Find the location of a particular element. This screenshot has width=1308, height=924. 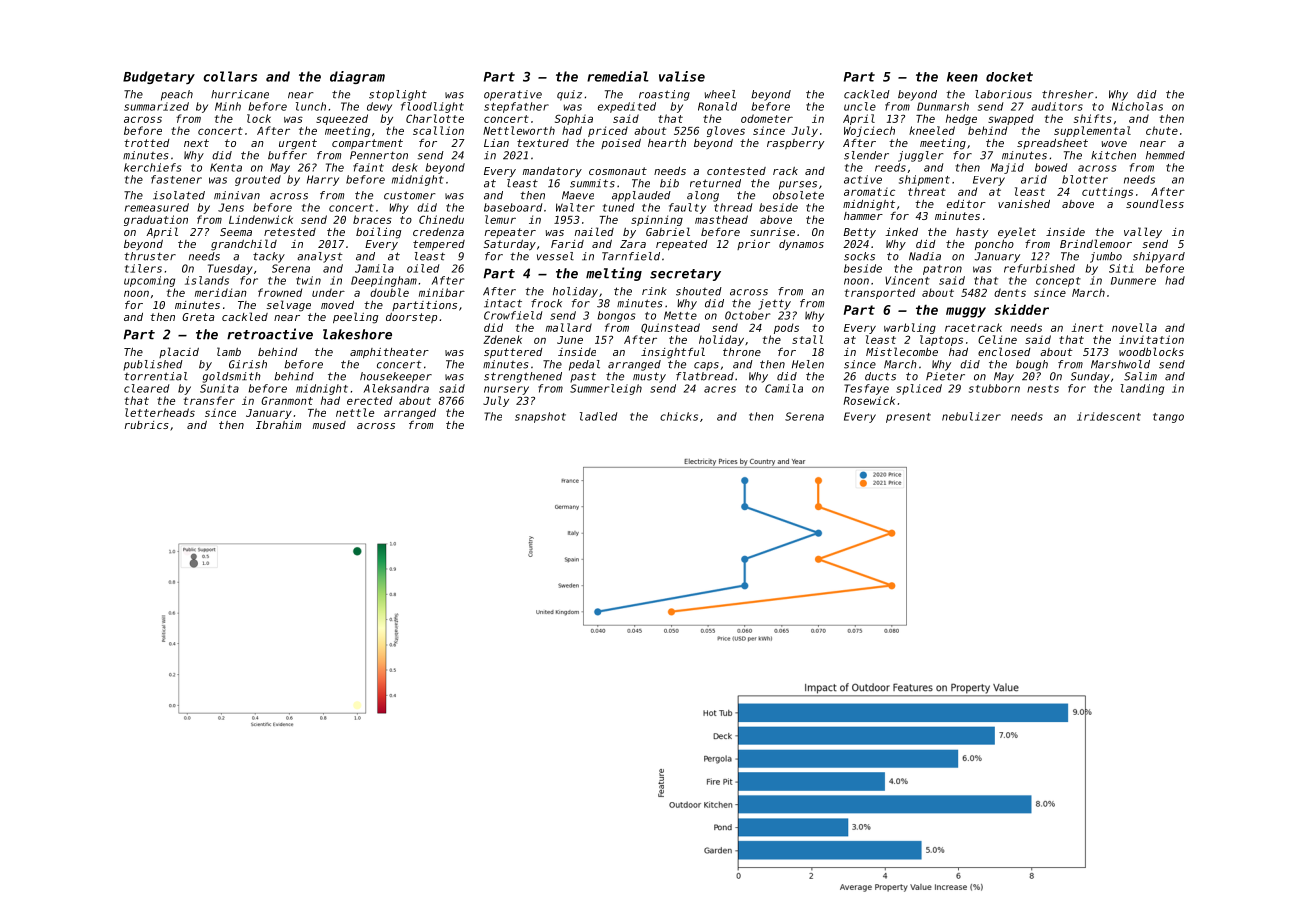

jumbo is located at coordinates (1106, 257).
